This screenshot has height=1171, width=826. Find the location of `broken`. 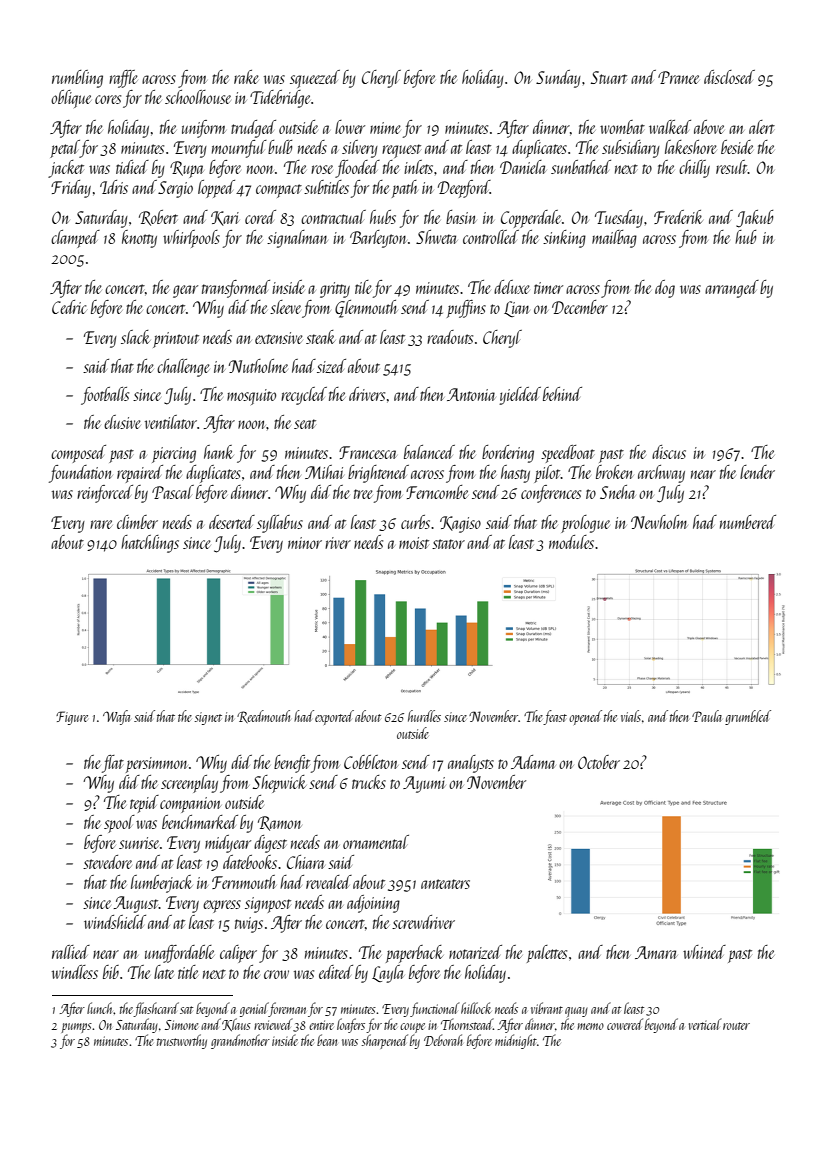

broken is located at coordinates (615, 472).
